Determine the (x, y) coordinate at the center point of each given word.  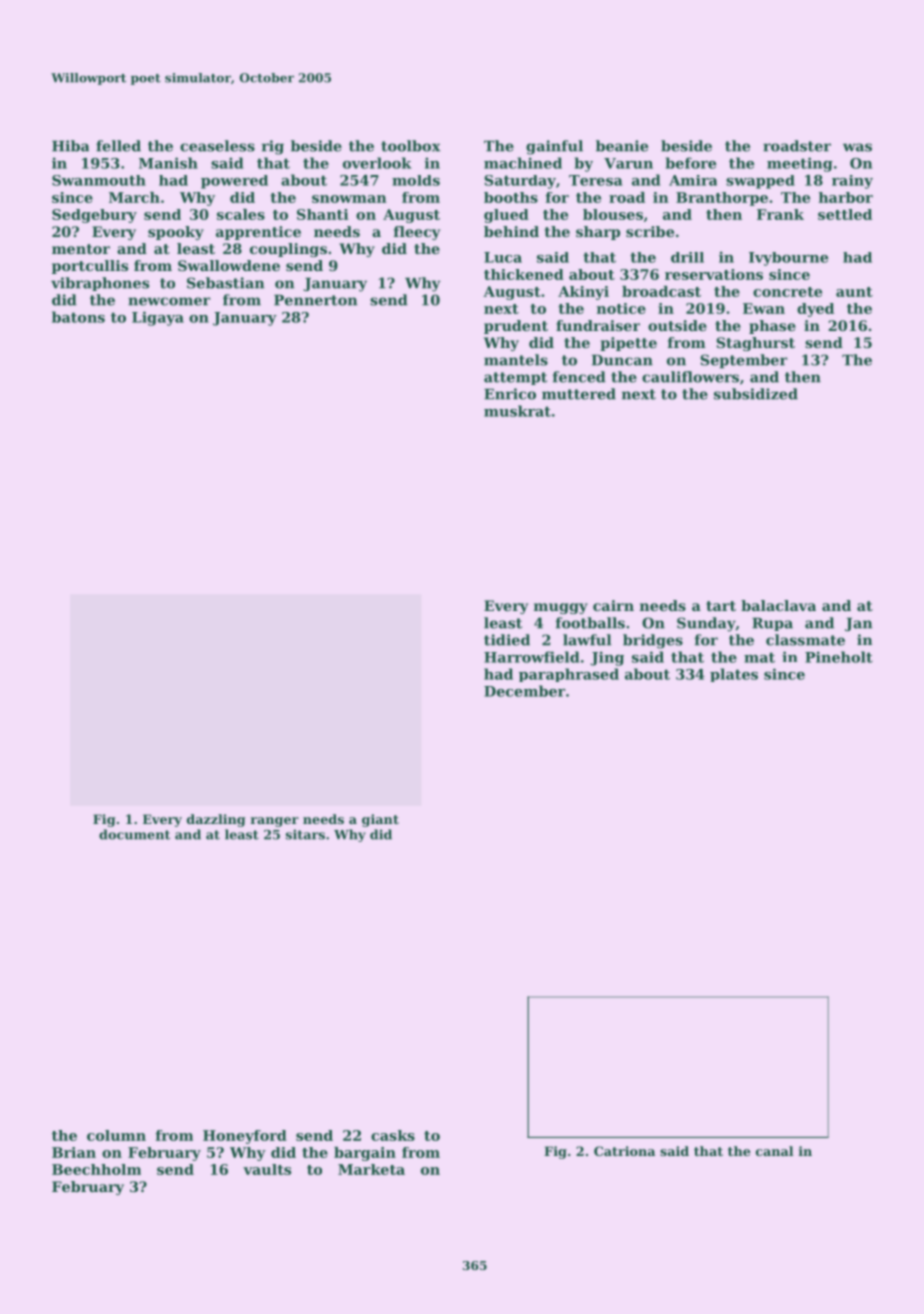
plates (734, 675)
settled (845, 214)
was (857, 147)
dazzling (216, 820)
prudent (516, 327)
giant (380, 820)
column (116, 1135)
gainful (554, 147)
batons (78, 317)
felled (118, 146)
